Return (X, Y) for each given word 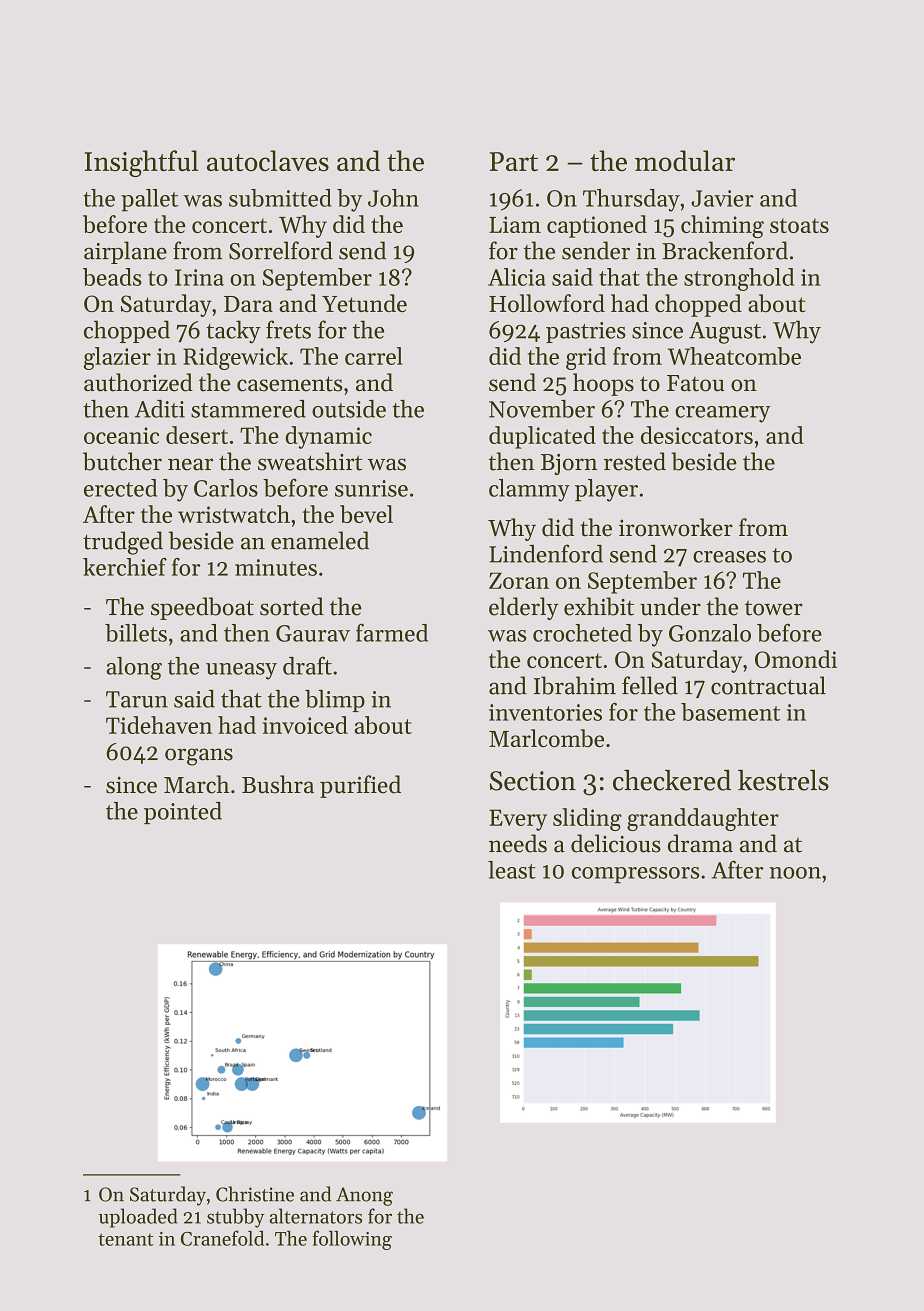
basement (730, 712)
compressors (635, 875)
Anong (364, 1196)
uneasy (241, 671)
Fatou (695, 383)
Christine (255, 1194)
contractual (768, 685)
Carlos (226, 488)
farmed (392, 632)
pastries (586, 332)
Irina (199, 277)
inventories (545, 712)
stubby (236, 1218)
